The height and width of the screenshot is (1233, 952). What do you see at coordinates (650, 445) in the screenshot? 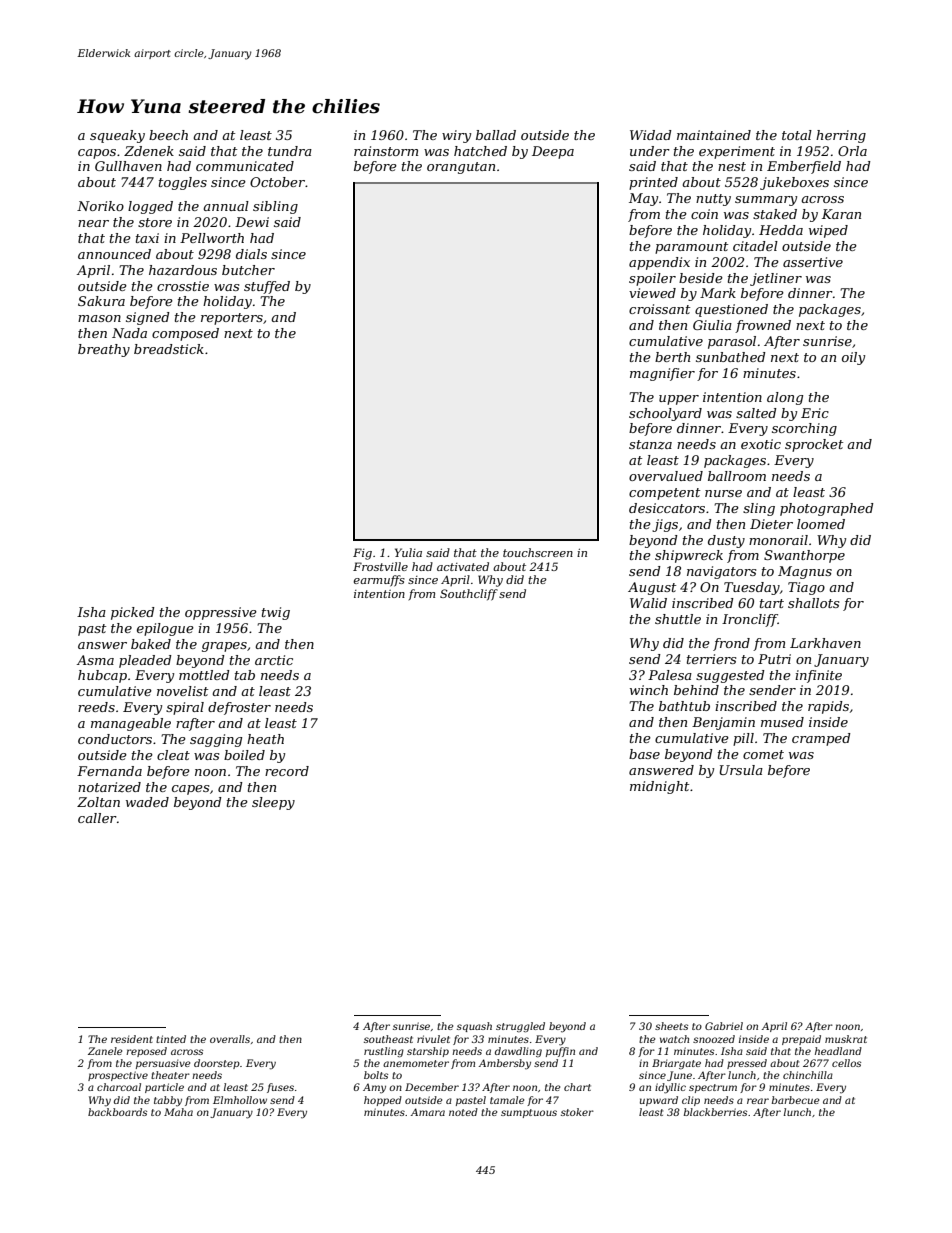
I see `stanza` at bounding box center [650, 445].
